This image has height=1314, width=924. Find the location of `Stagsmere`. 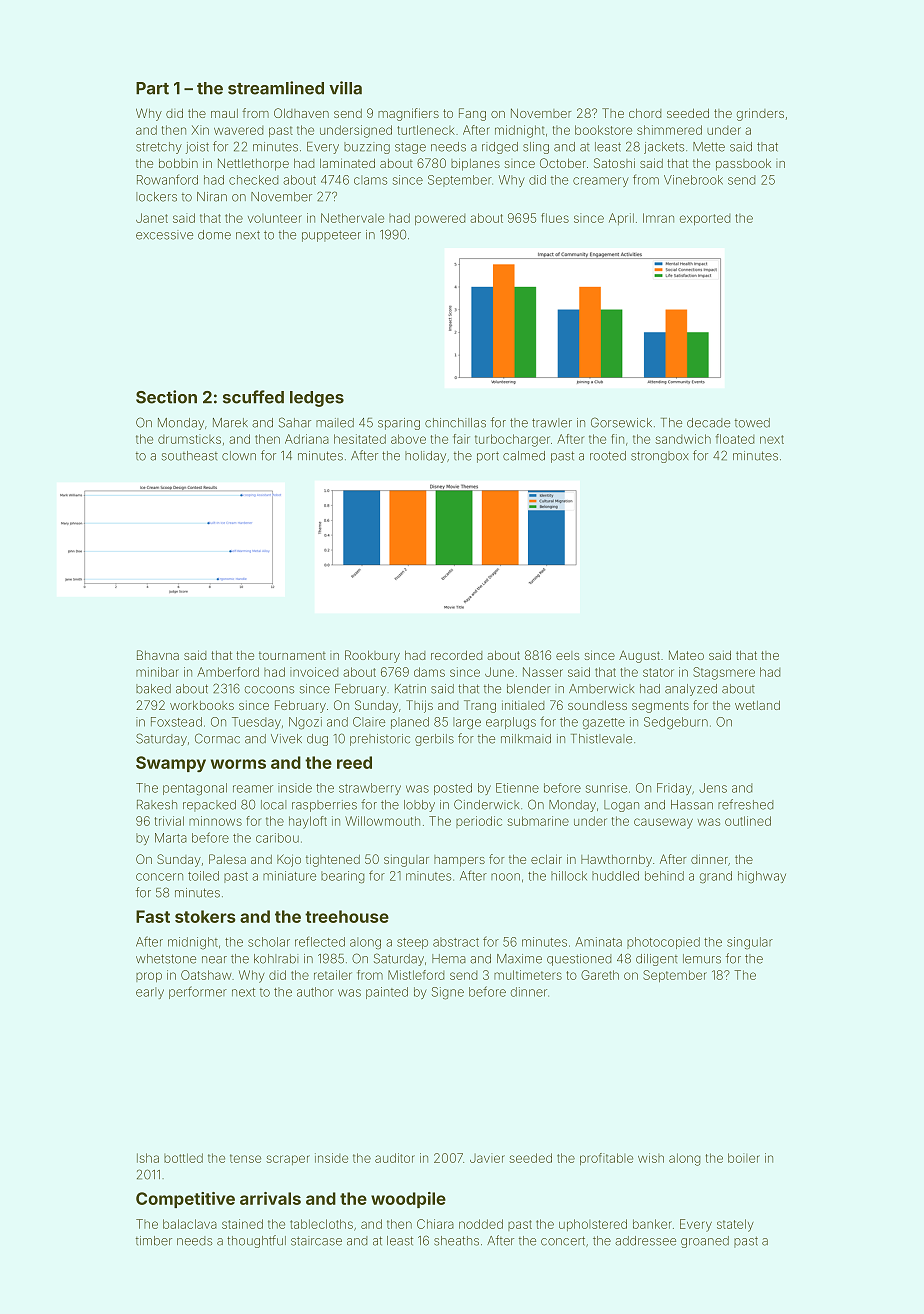

Stagsmere is located at coordinates (724, 673).
